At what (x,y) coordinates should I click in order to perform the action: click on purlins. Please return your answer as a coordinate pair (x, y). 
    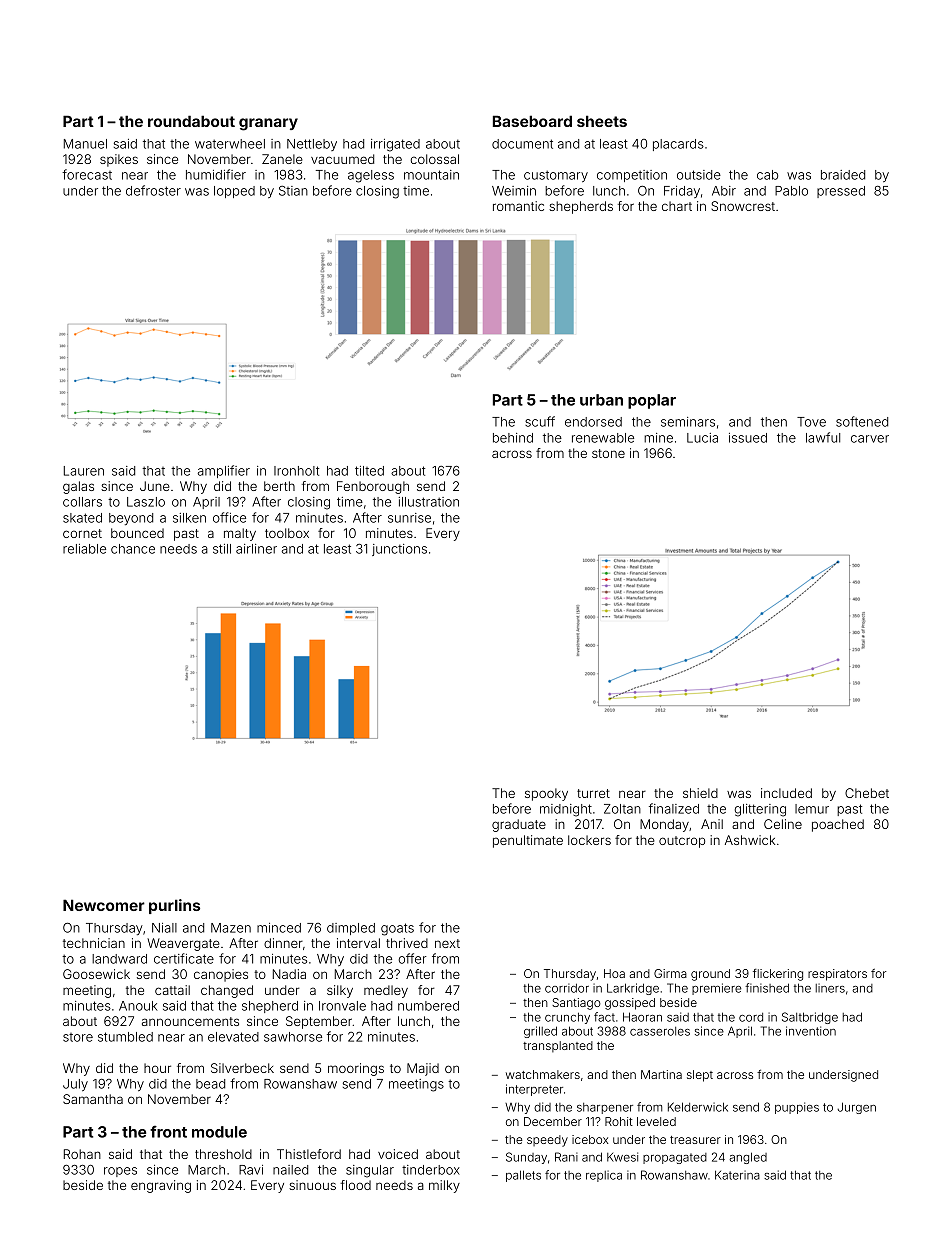
    Looking at the image, I should click on (174, 906).
